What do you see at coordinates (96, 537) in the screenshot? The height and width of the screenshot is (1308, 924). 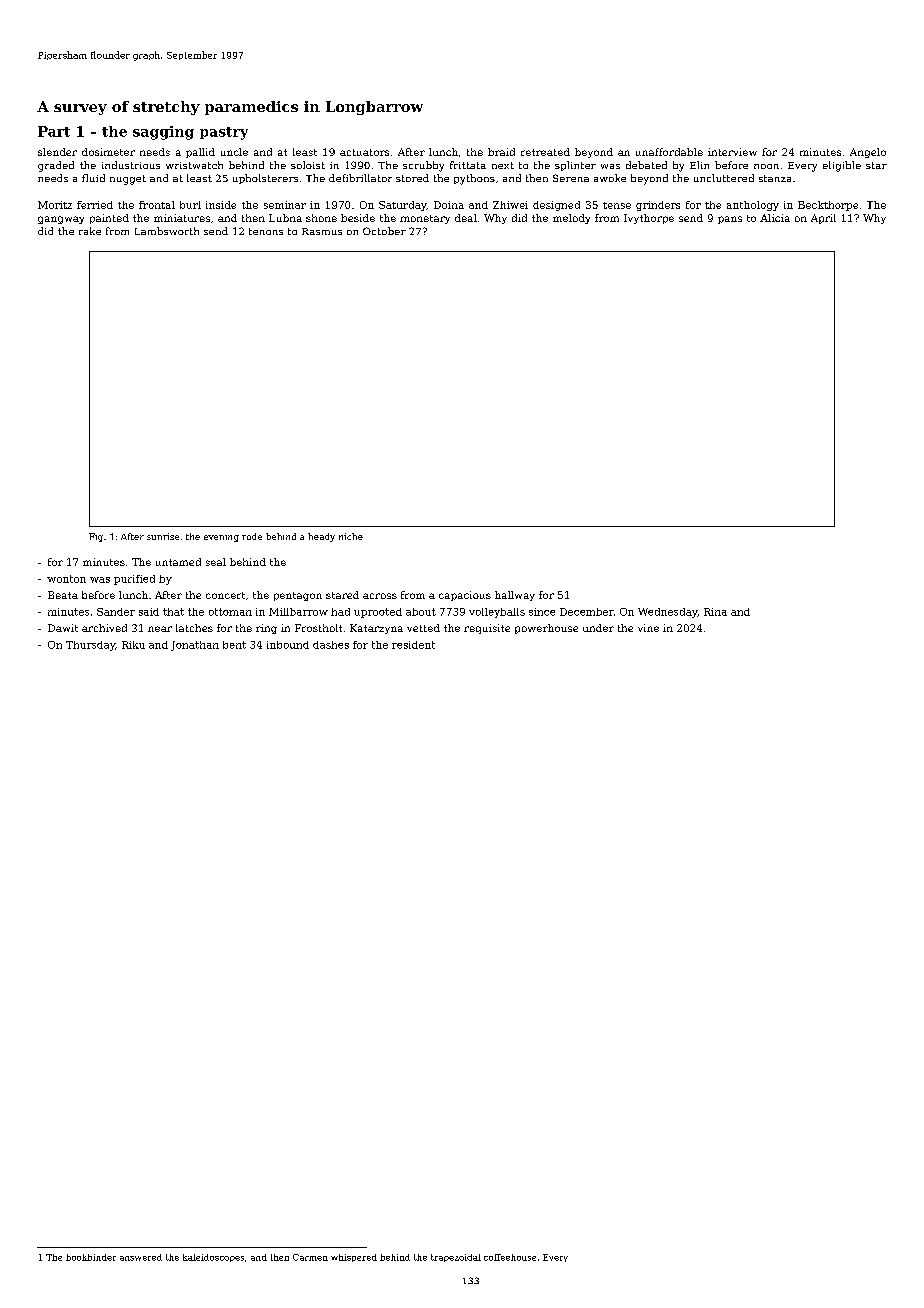 I see `Fig` at bounding box center [96, 537].
